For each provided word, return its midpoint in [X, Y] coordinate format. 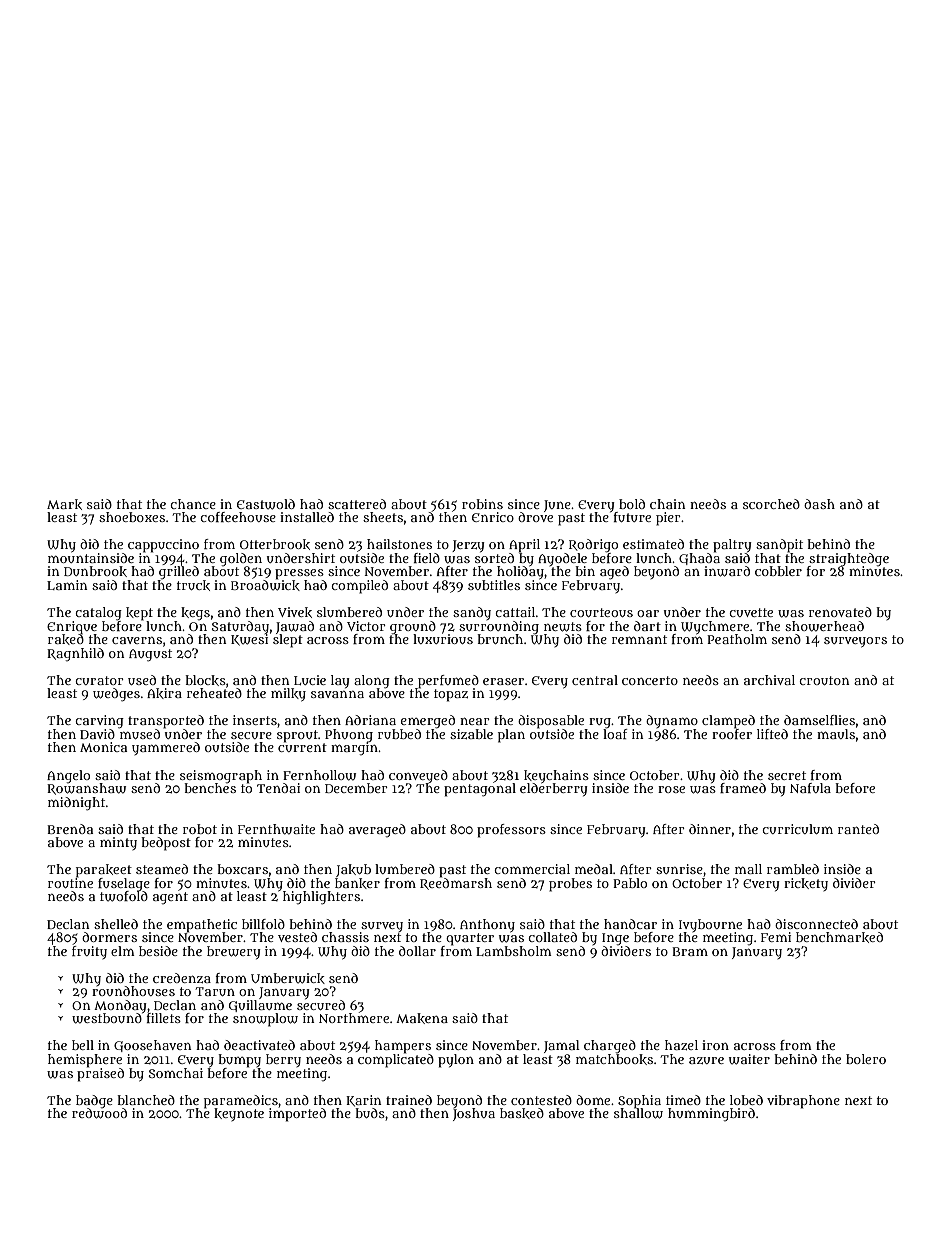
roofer [732, 734]
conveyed [418, 776]
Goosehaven [152, 1046]
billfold [263, 924]
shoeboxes [132, 517]
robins [482, 504]
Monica [103, 747]
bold [632, 504]
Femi [776, 937]
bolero [866, 1059]
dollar [417, 951]
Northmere [354, 1018]
